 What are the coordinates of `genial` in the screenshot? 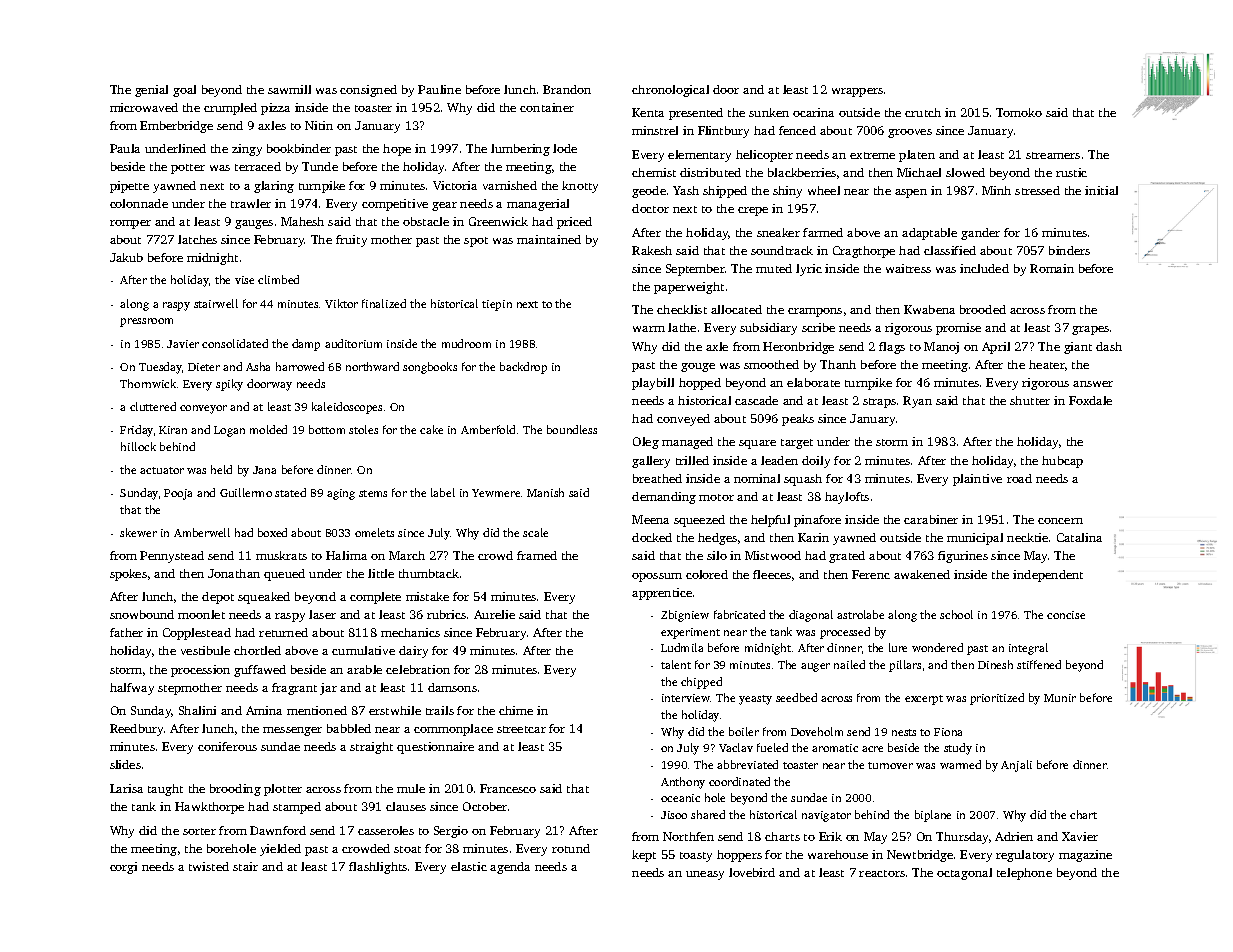 It's located at (151, 91).
